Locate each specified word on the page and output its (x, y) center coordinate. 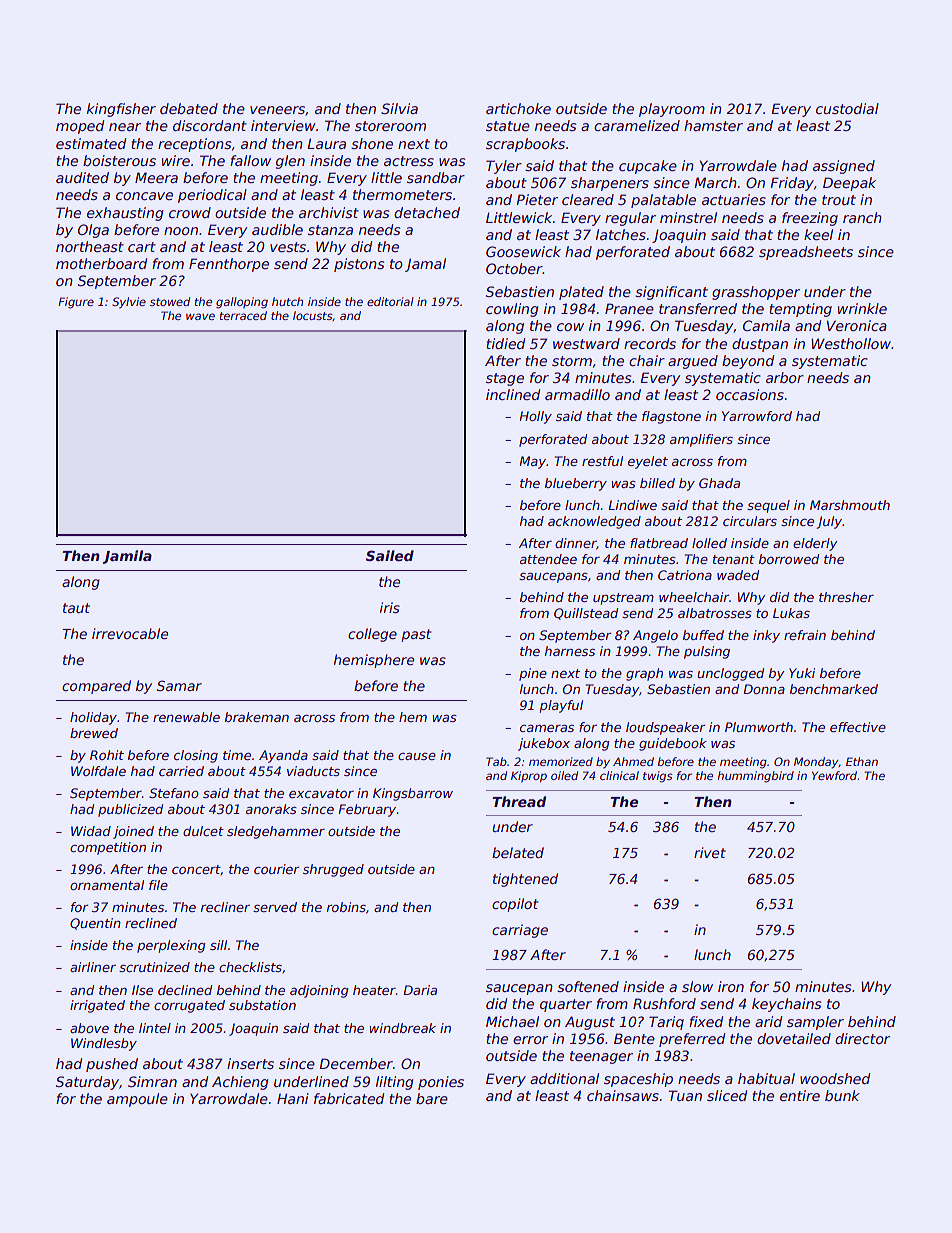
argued (693, 362)
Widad (91, 831)
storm (572, 361)
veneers (277, 110)
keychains (786, 1005)
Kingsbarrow (413, 794)
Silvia (399, 108)
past (416, 635)
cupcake (648, 167)
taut (76, 608)
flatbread (659, 543)
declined (185, 990)
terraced (243, 315)
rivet (710, 852)
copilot (515, 905)
